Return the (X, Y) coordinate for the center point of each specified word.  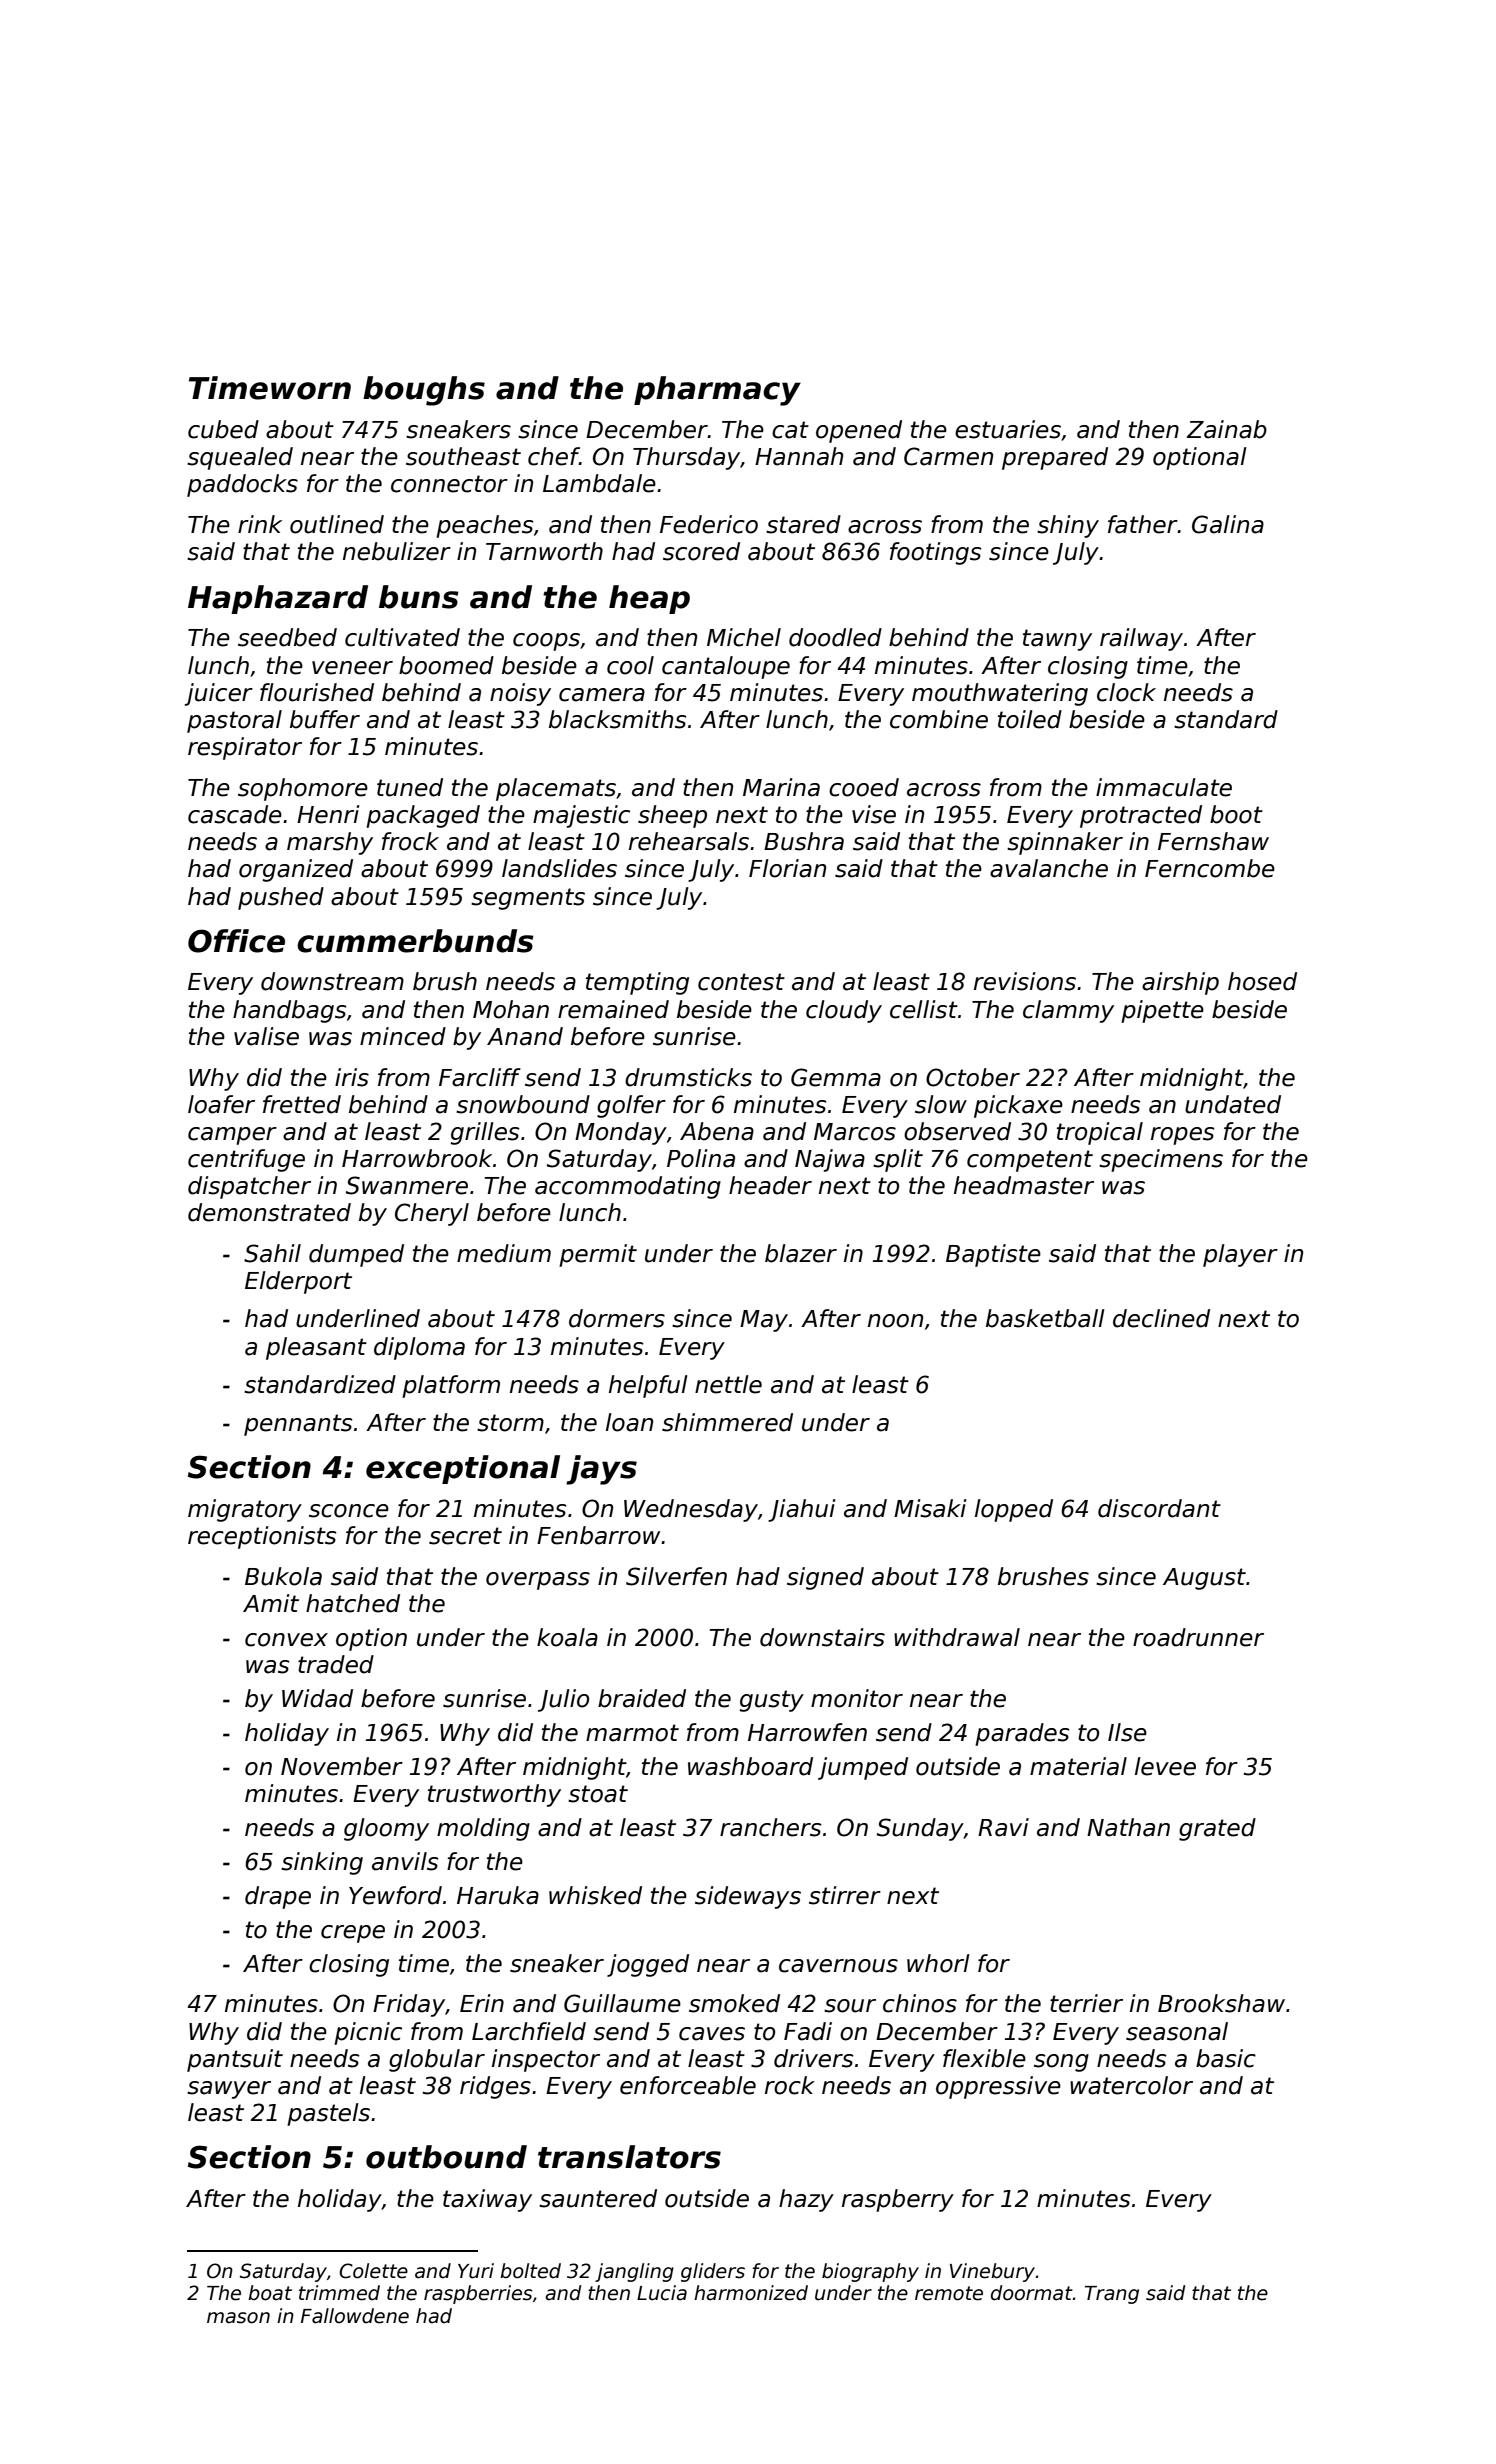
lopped (1014, 1510)
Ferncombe (1210, 868)
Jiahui (802, 1510)
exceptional (463, 1469)
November (342, 1766)
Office (236, 941)
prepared (1055, 458)
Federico (709, 524)
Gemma (836, 1077)
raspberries (478, 2294)
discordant (1159, 1508)
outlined (337, 524)
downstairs (822, 1637)
